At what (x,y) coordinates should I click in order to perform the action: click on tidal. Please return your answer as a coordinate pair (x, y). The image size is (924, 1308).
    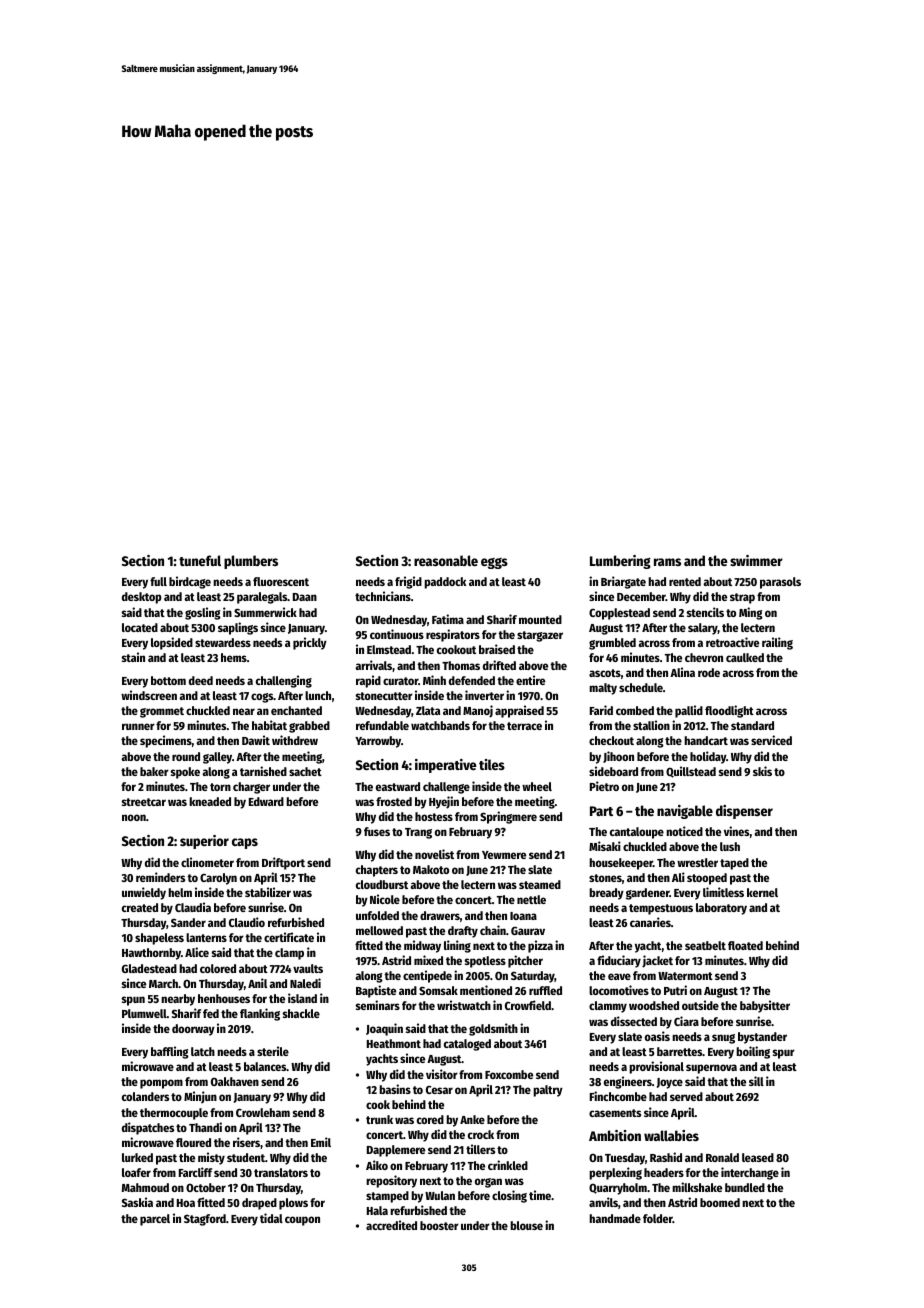
    Looking at the image, I should click on (271, 1218).
